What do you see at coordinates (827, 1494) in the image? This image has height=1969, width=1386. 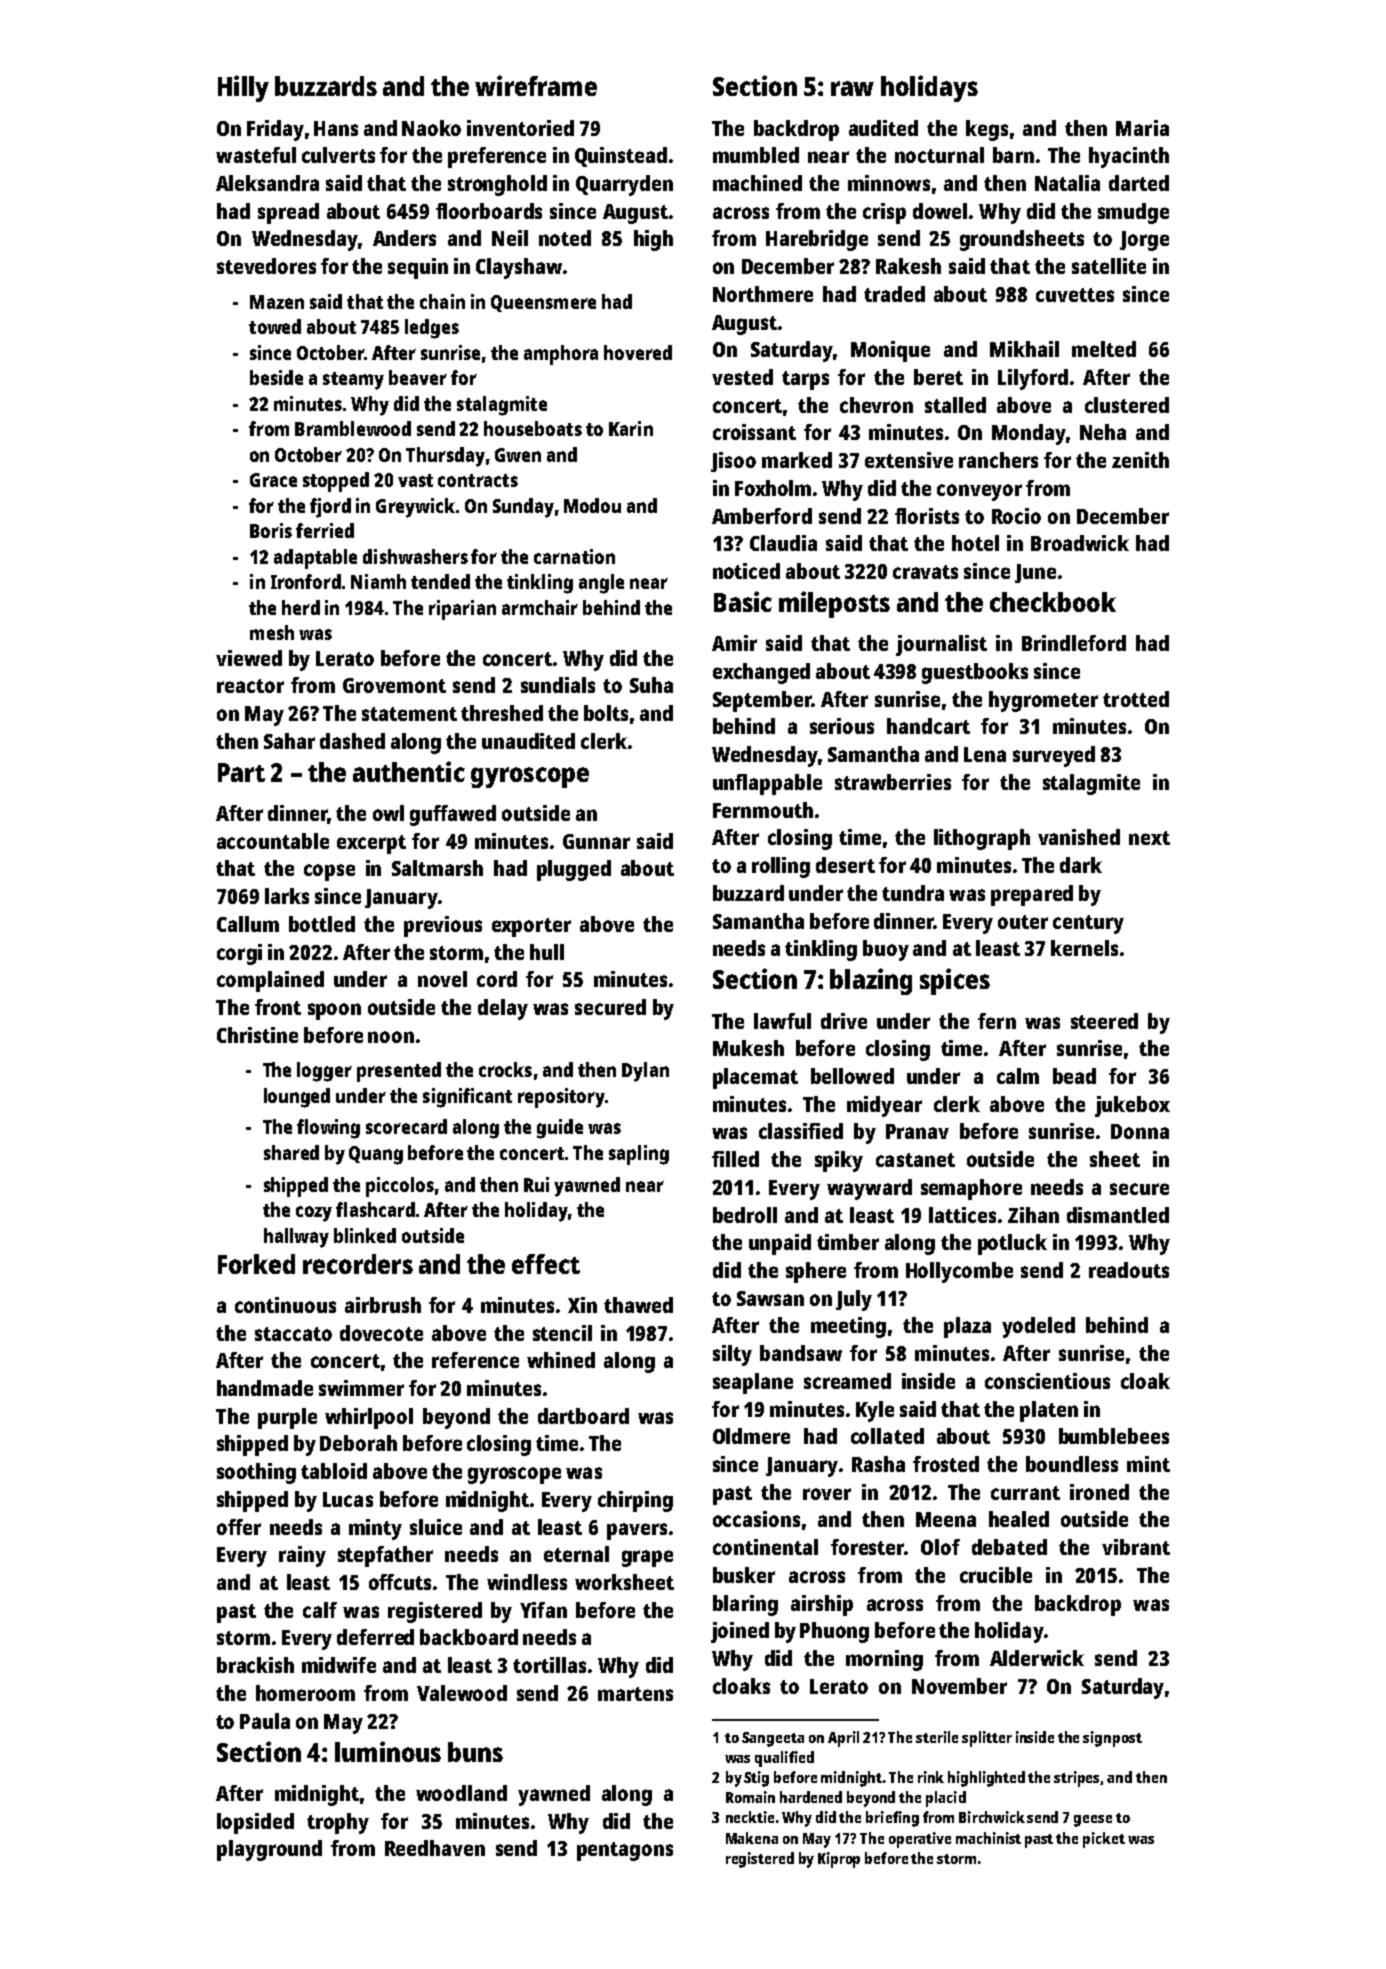 I see `rover` at bounding box center [827, 1494].
